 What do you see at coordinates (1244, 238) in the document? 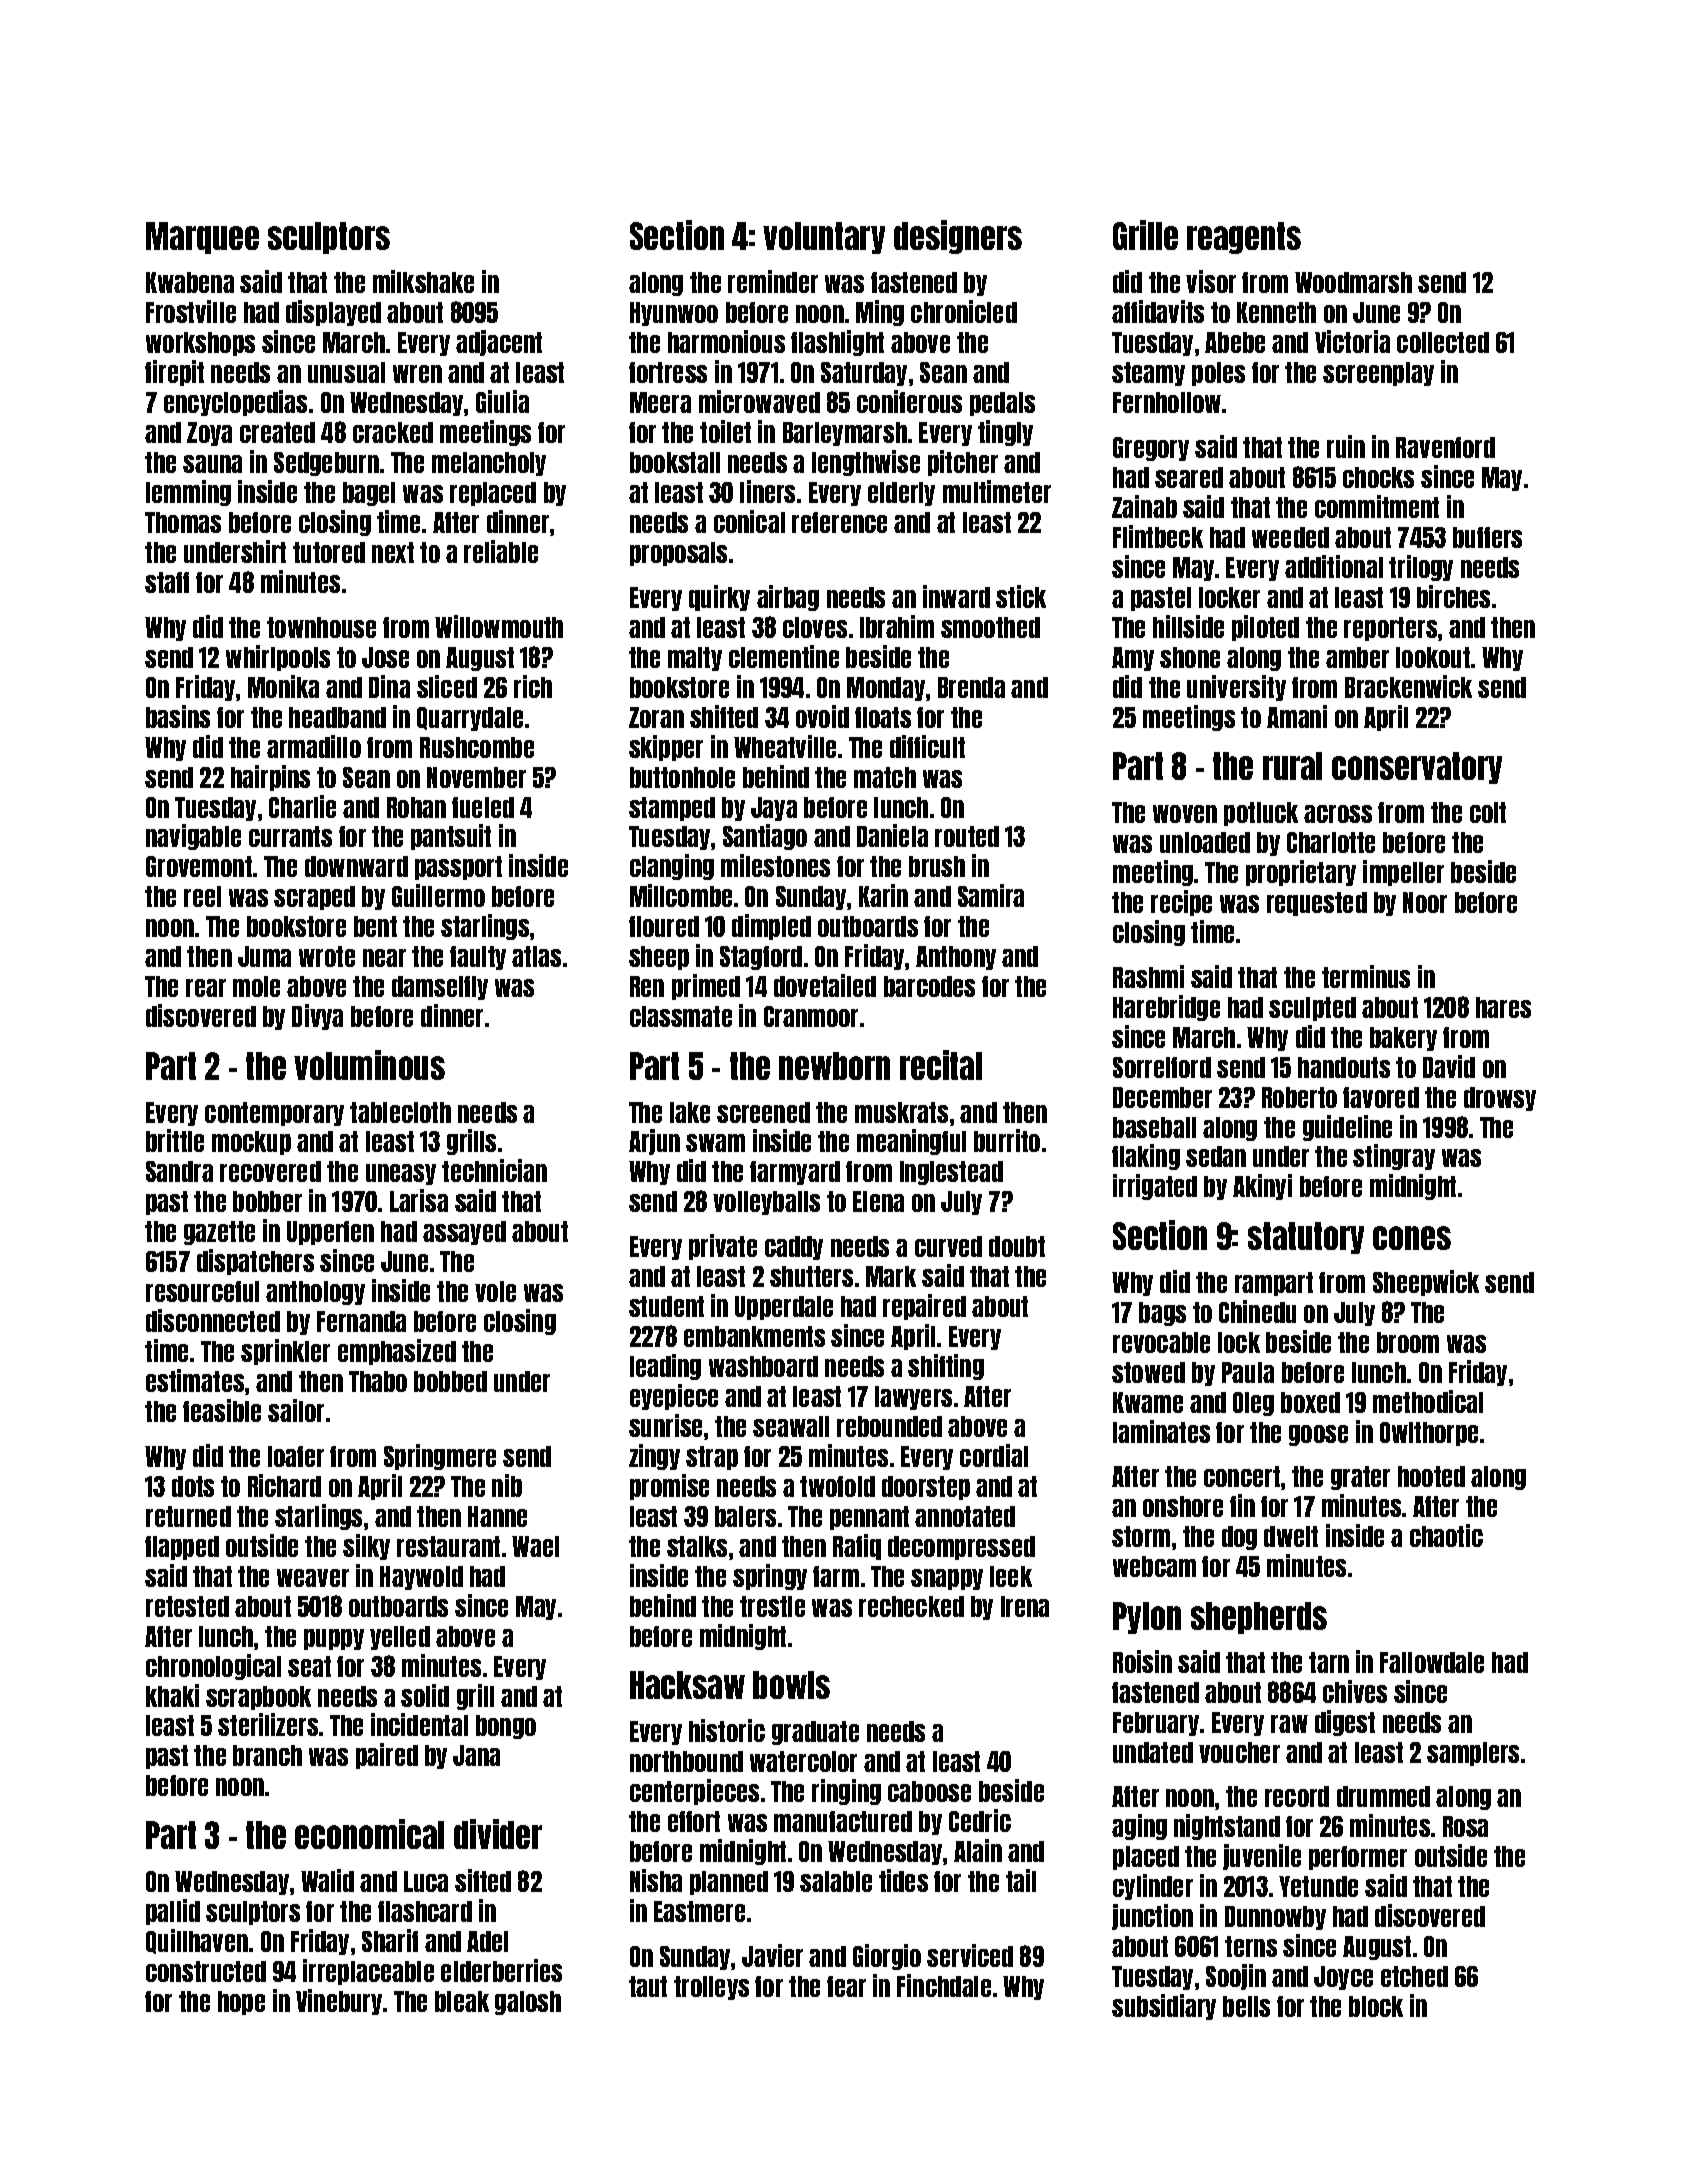
I see `reagents` at bounding box center [1244, 238].
